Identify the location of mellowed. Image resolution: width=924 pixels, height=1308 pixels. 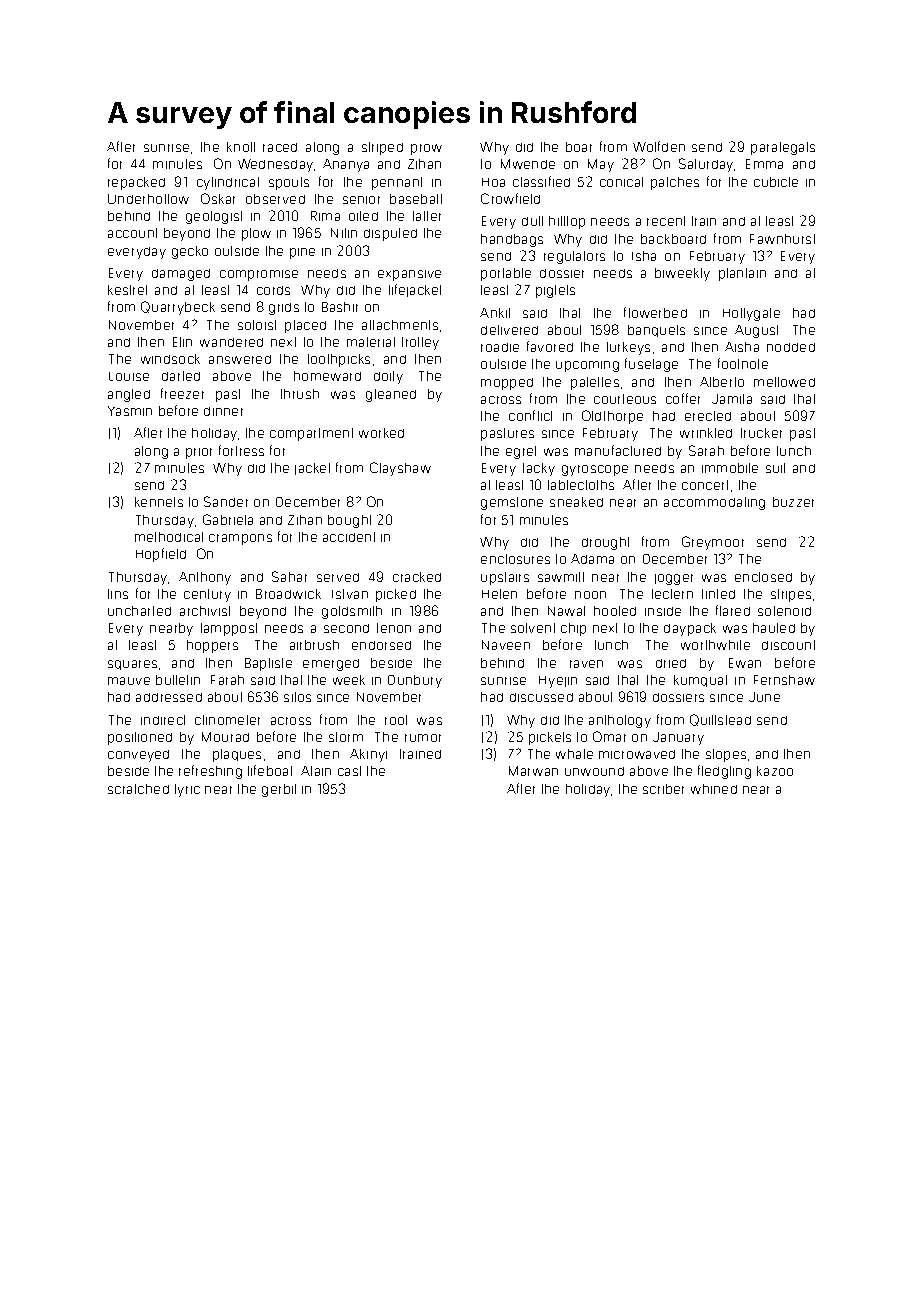
(784, 382).
